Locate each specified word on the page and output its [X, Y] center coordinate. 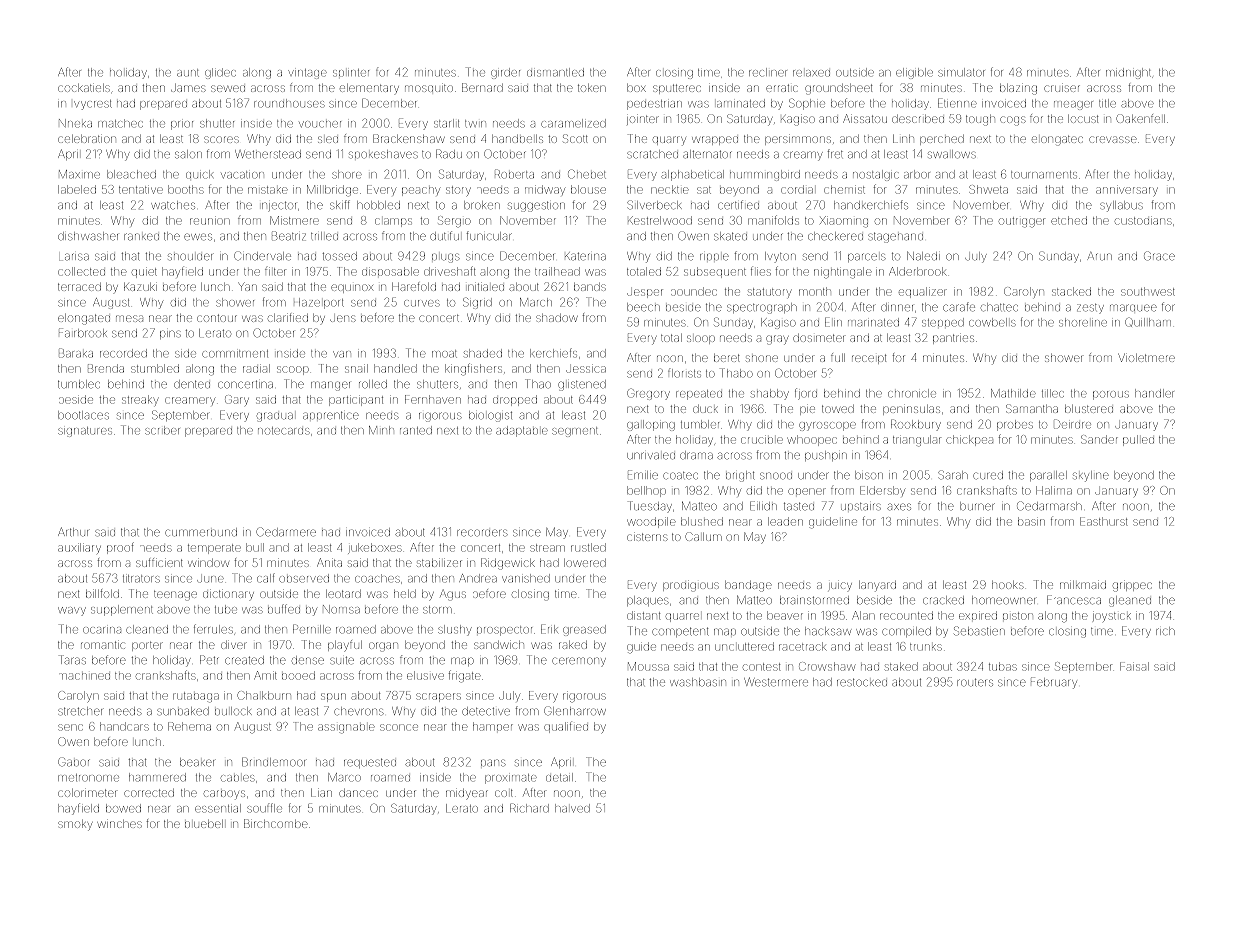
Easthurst [1103, 521]
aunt [188, 73]
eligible [914, 73]
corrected [149, 793]
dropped [515, 400]
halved [572, 808]
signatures [85, 432]
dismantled [555, 72]
